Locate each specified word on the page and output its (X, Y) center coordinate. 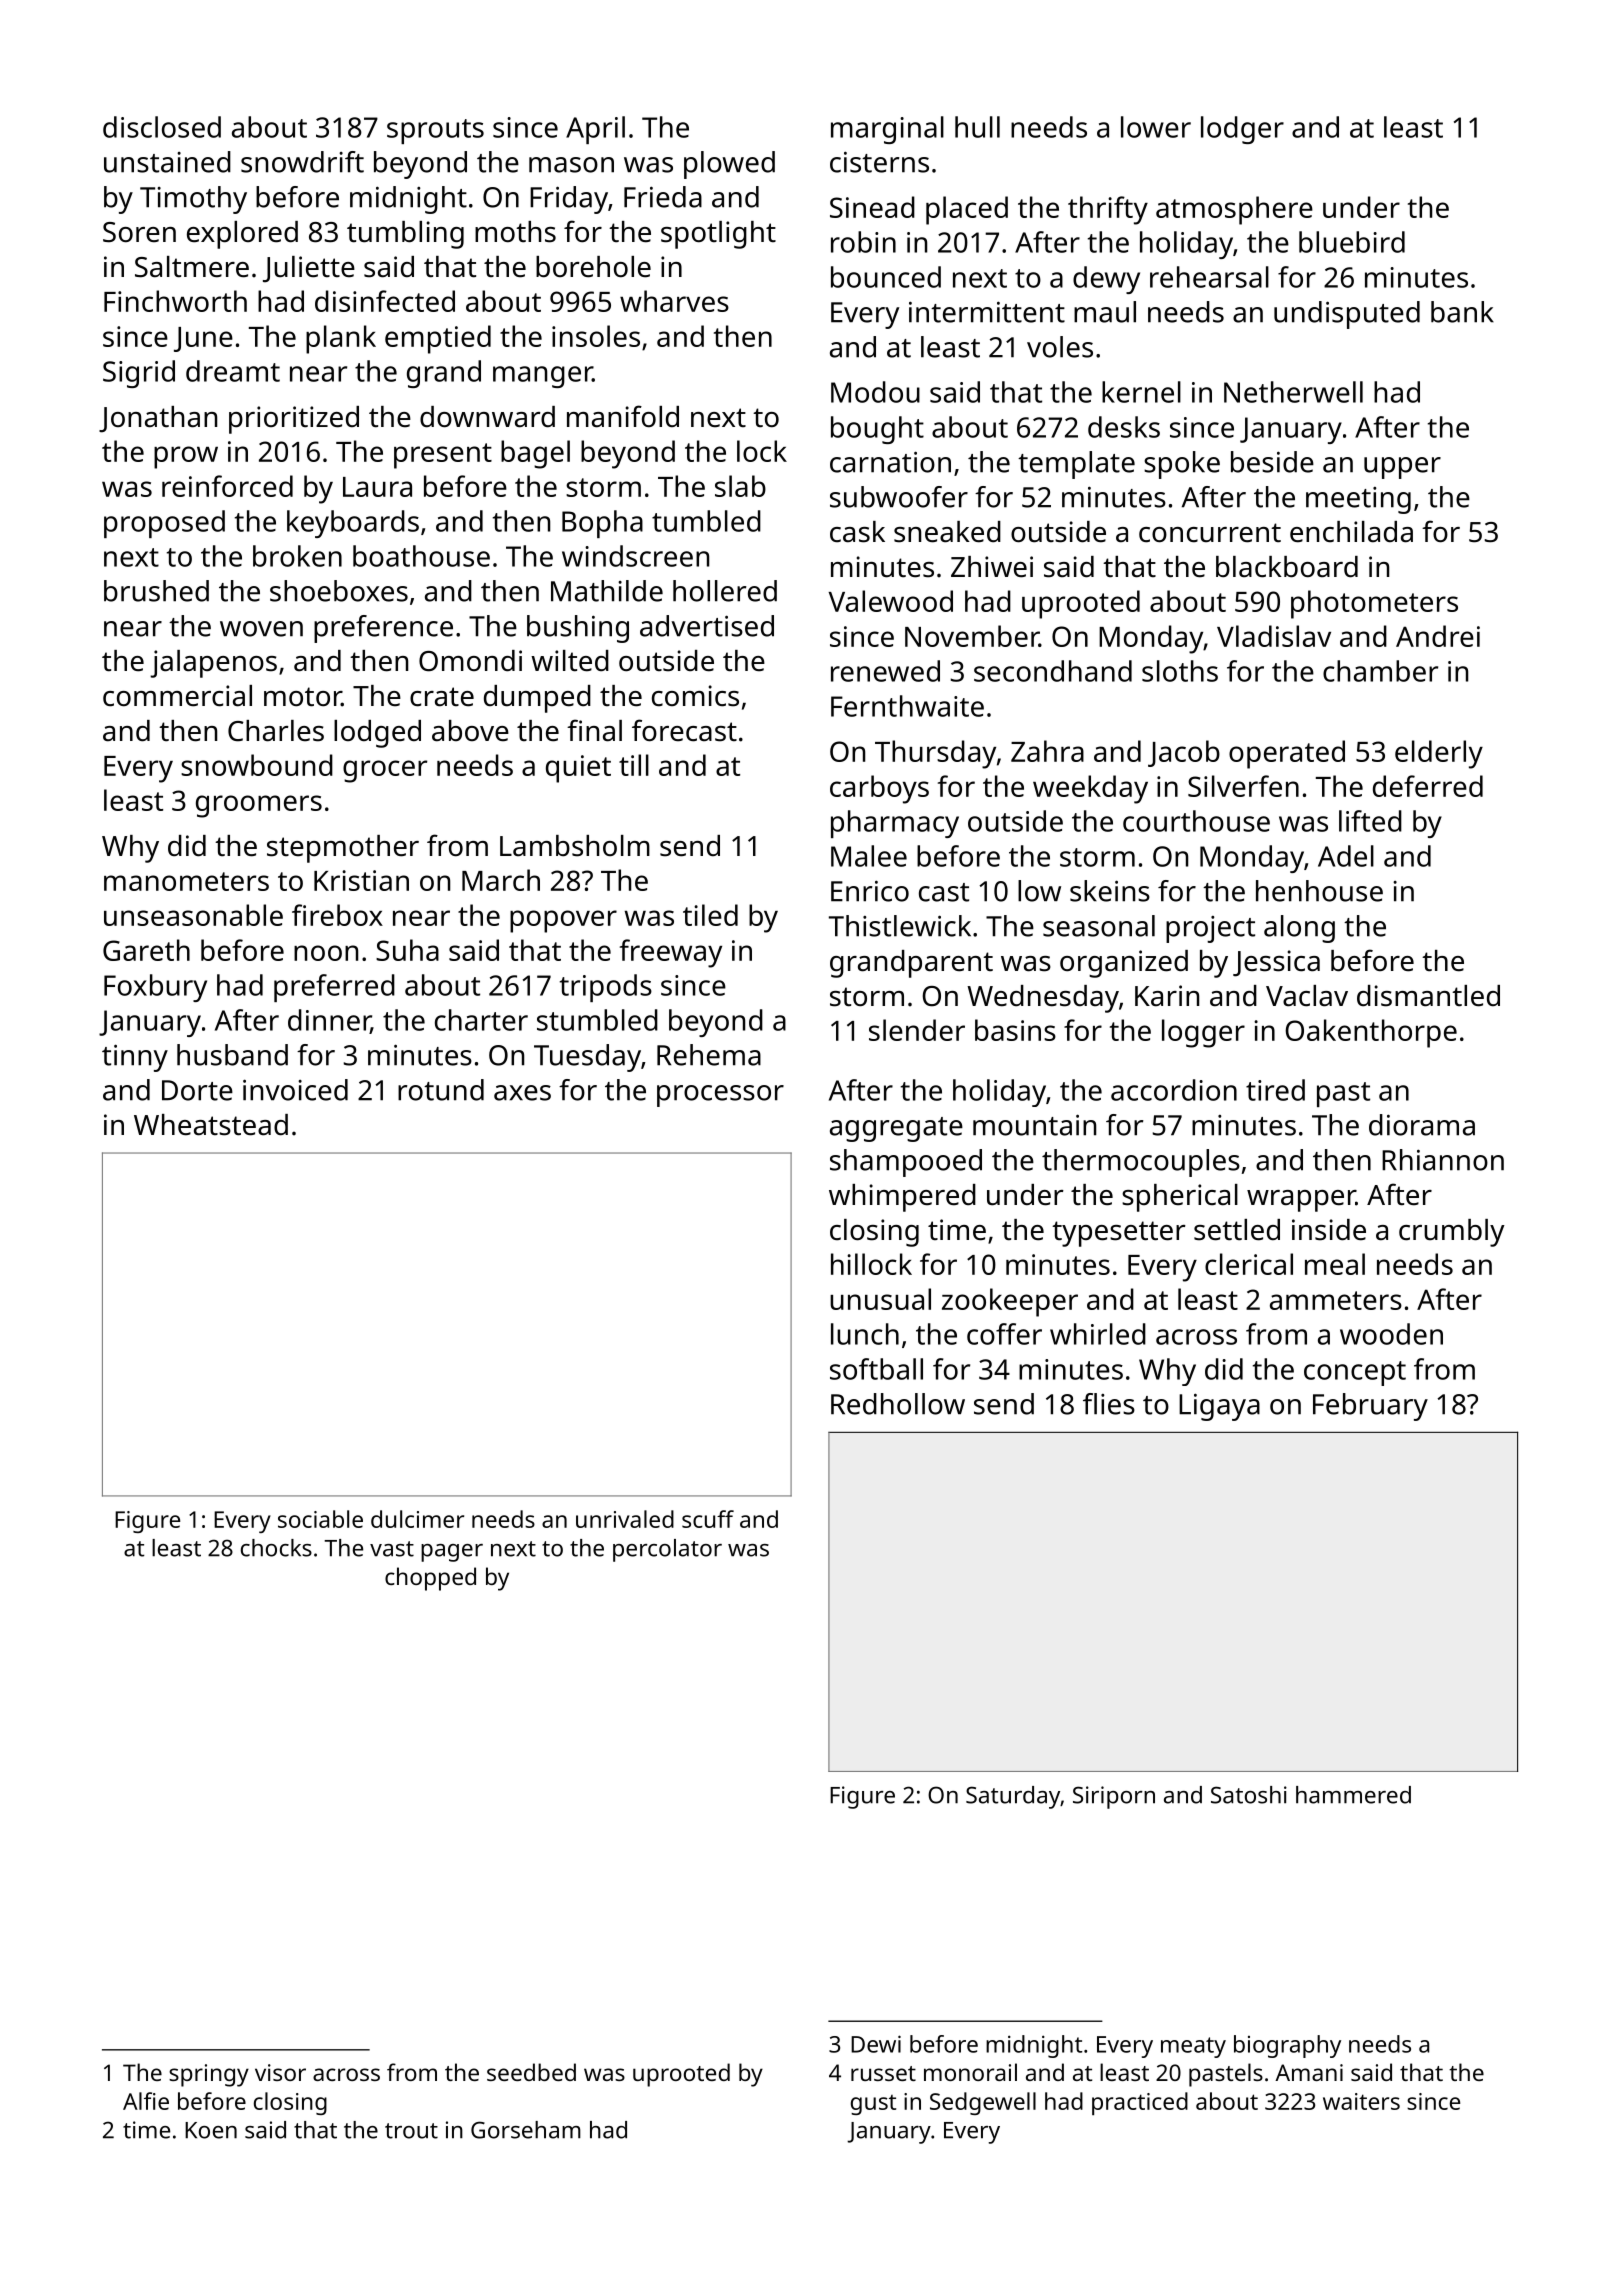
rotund (441, 1090)
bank (1462, 312)
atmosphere (1234, 210)
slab (740, 486)
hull (977, 127)
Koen (211, 2130)
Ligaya (1219, 1407)
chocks (276, 1548)
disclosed (162, 127)
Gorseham (526, 2130)
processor (720, 1096)
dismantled (1428, 996)
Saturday (1013, 1797)
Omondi (470, 661)
